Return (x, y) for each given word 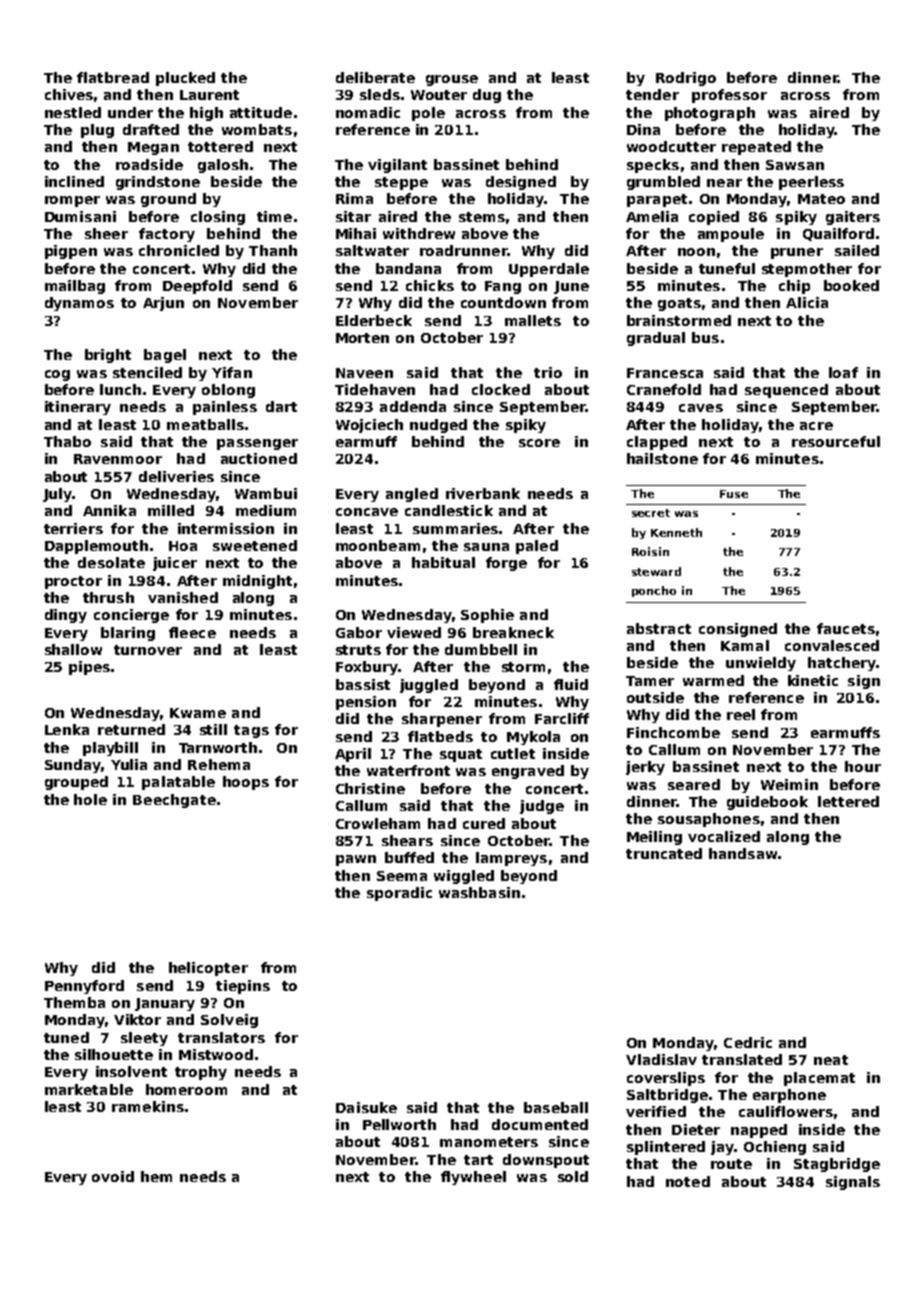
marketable (89, 1089)
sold (573, 1176)
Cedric (748, 1042)
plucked (185, 79)
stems (482, 217)
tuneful (727, 268)
